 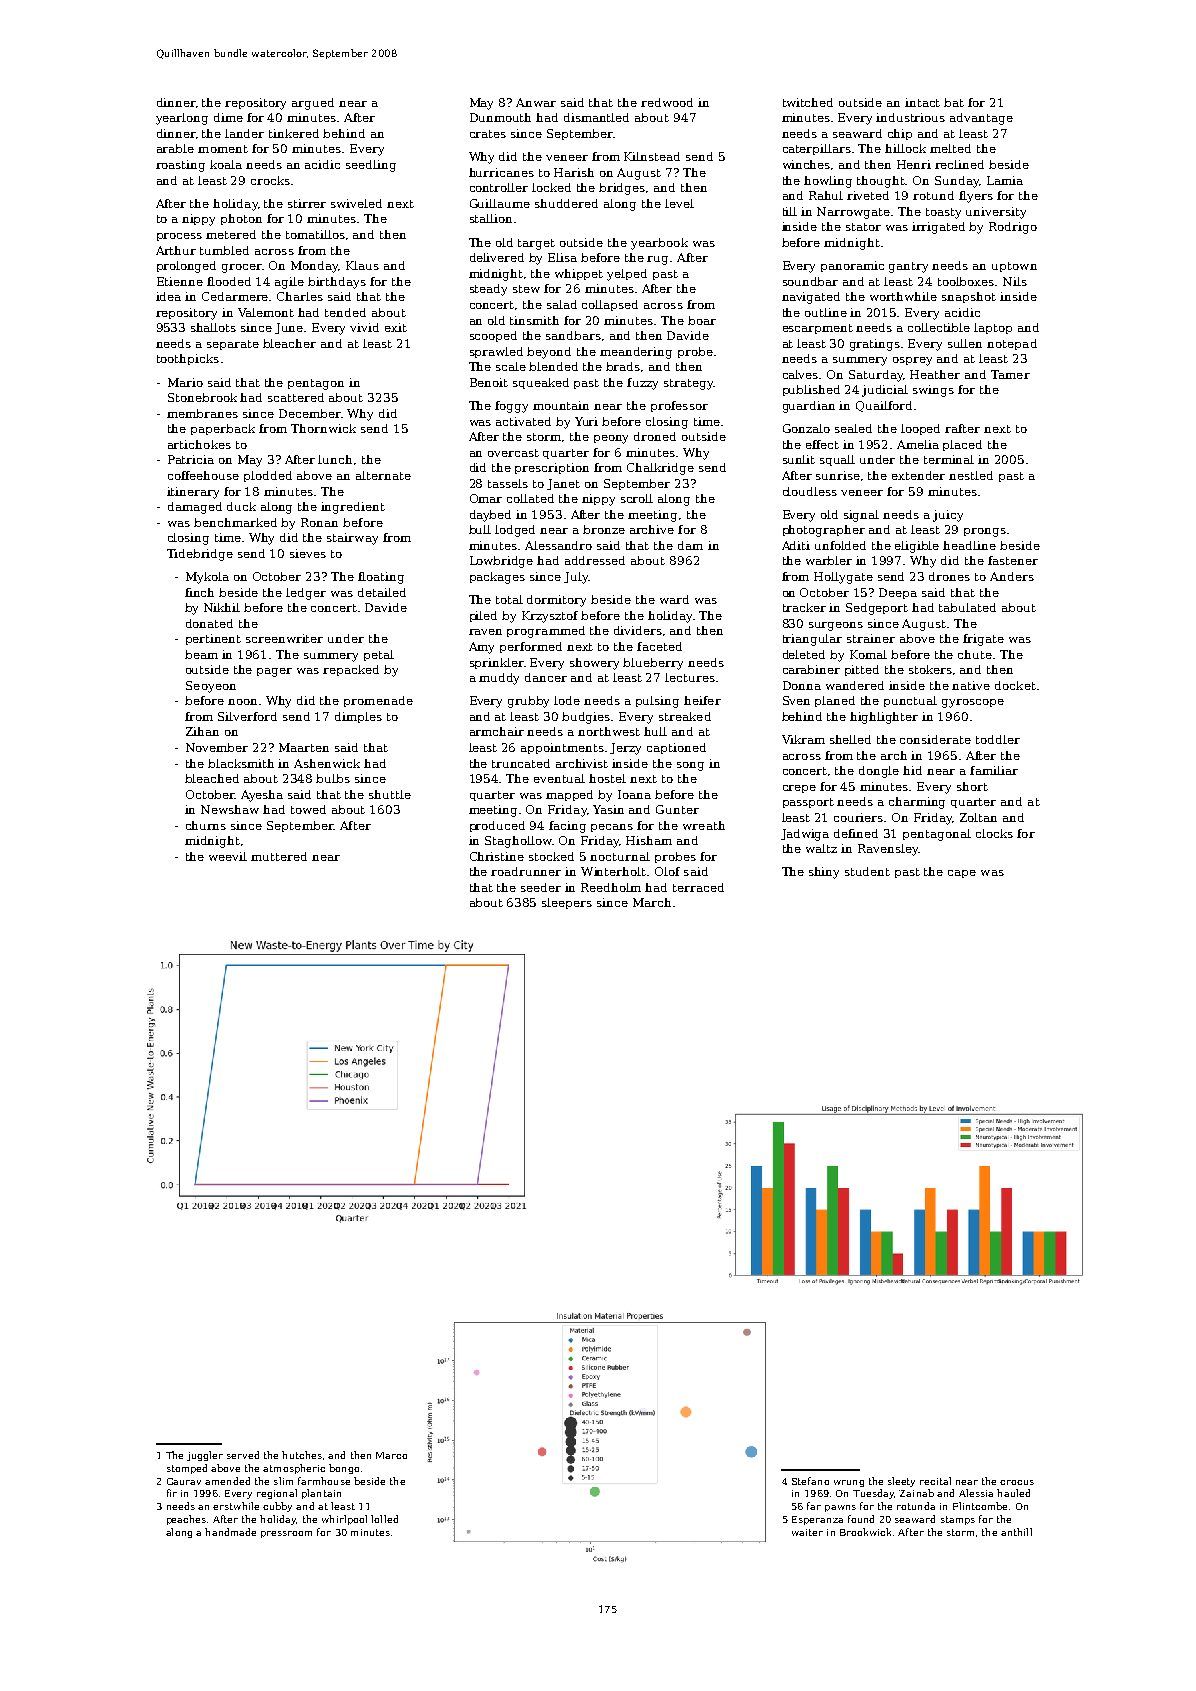 I want to click on anthill, so click(x=1016, y=1532).
